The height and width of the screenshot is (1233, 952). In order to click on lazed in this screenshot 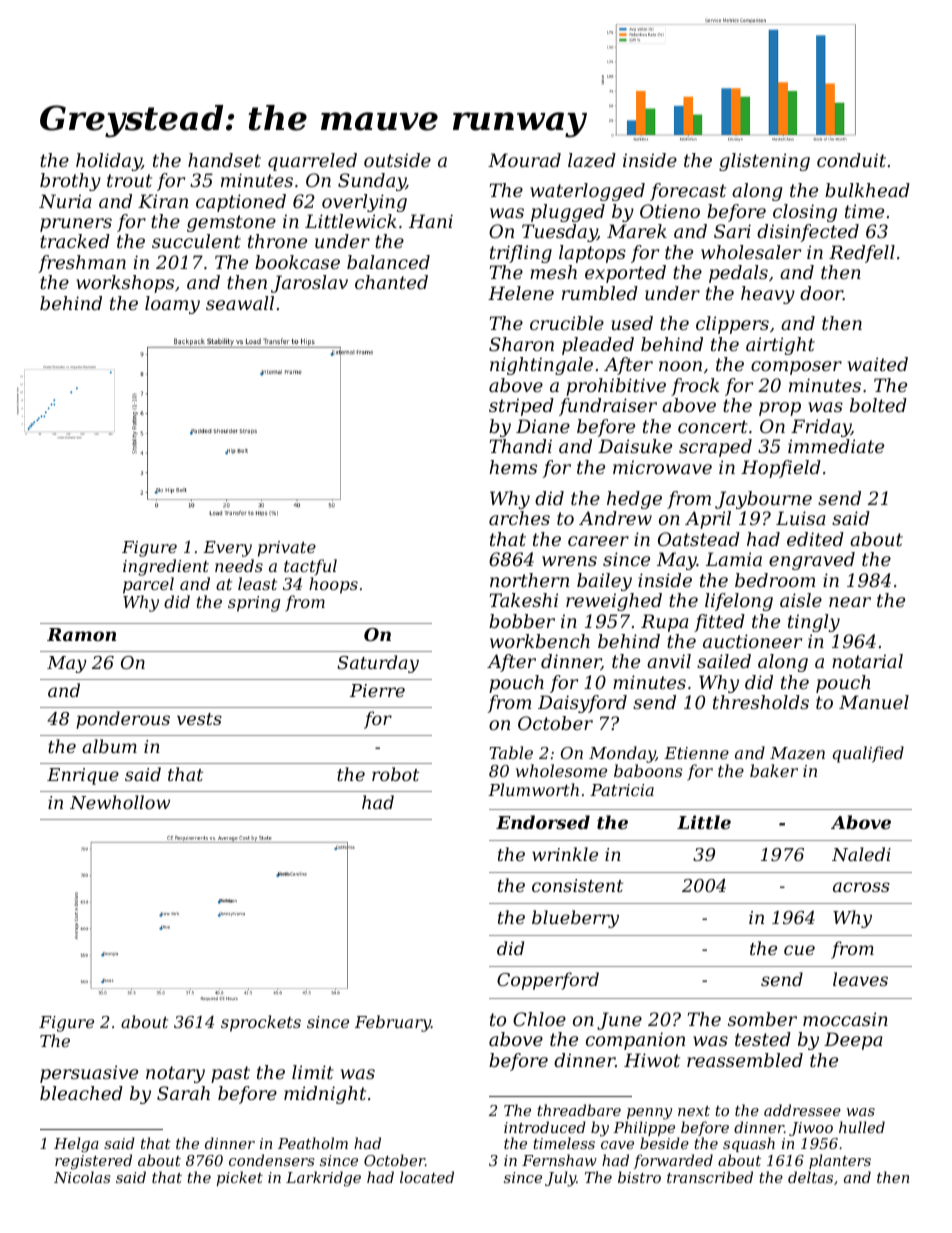, I will do `click(592, 160)`.
